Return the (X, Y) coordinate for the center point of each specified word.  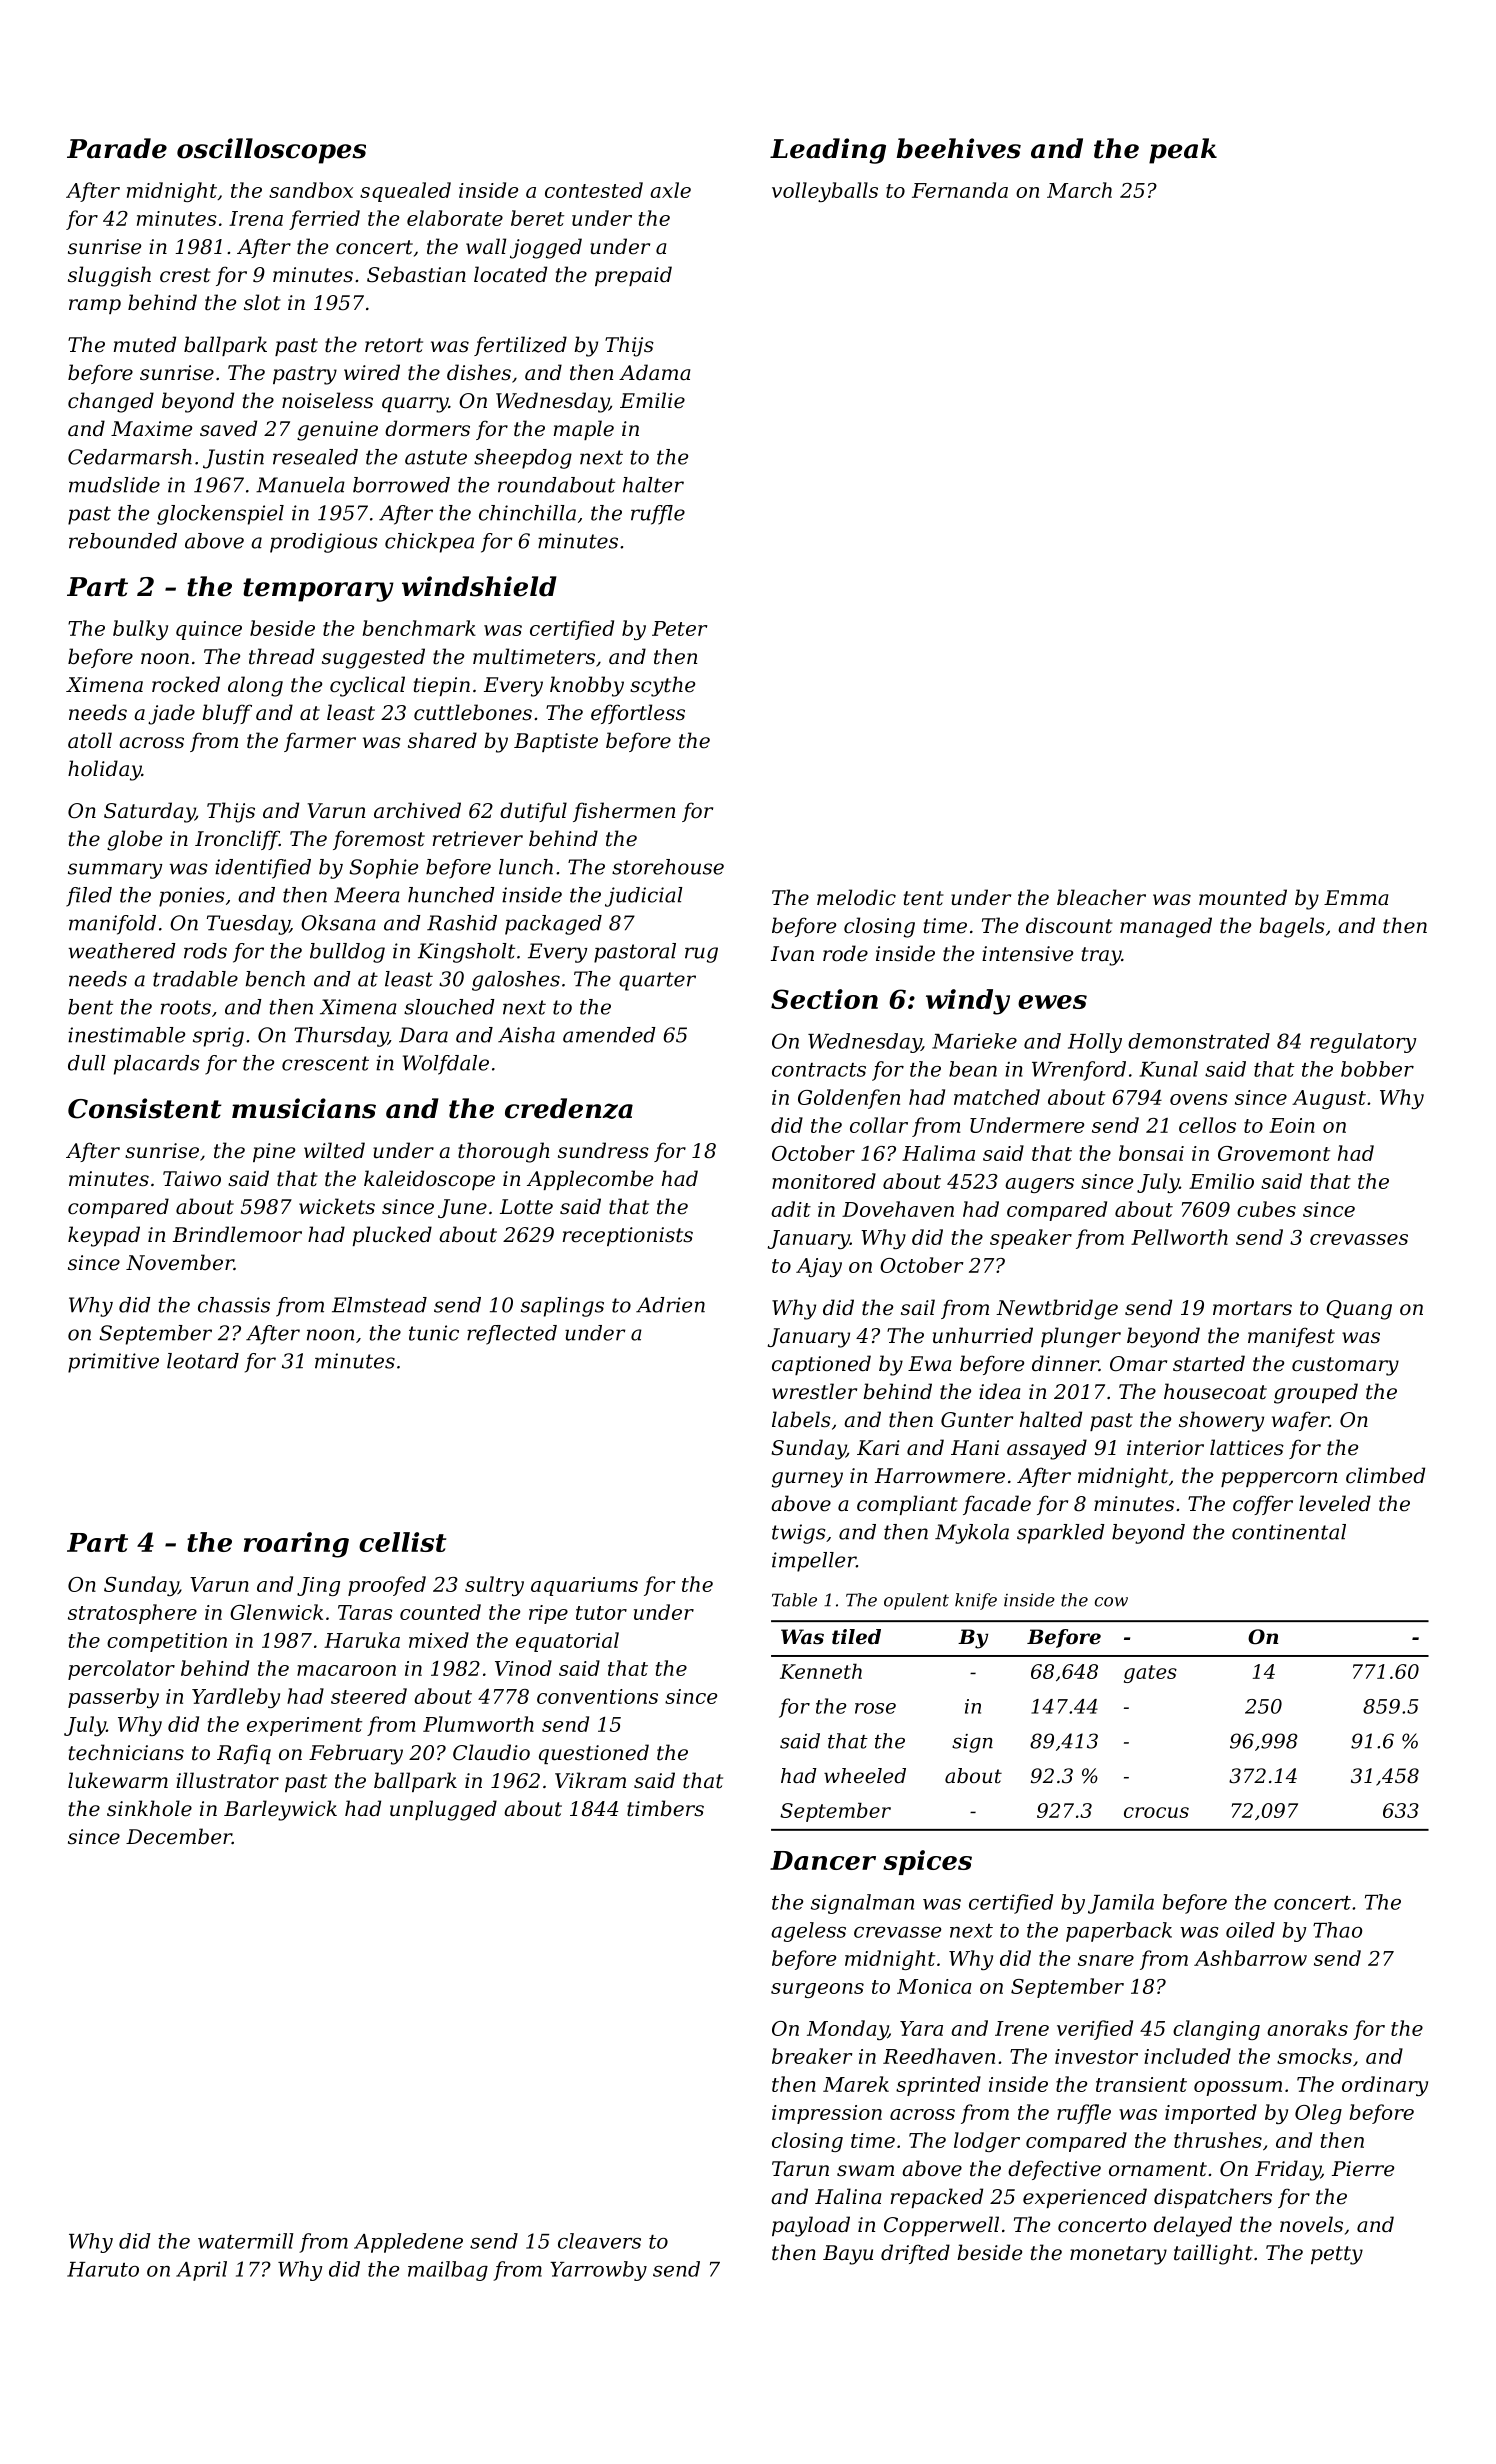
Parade (117, 148)
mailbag (448, 2271)
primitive (113, 1363)
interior (1165, 1448)
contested (594, 190)
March (1079, 190)
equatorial (567, 1642)
